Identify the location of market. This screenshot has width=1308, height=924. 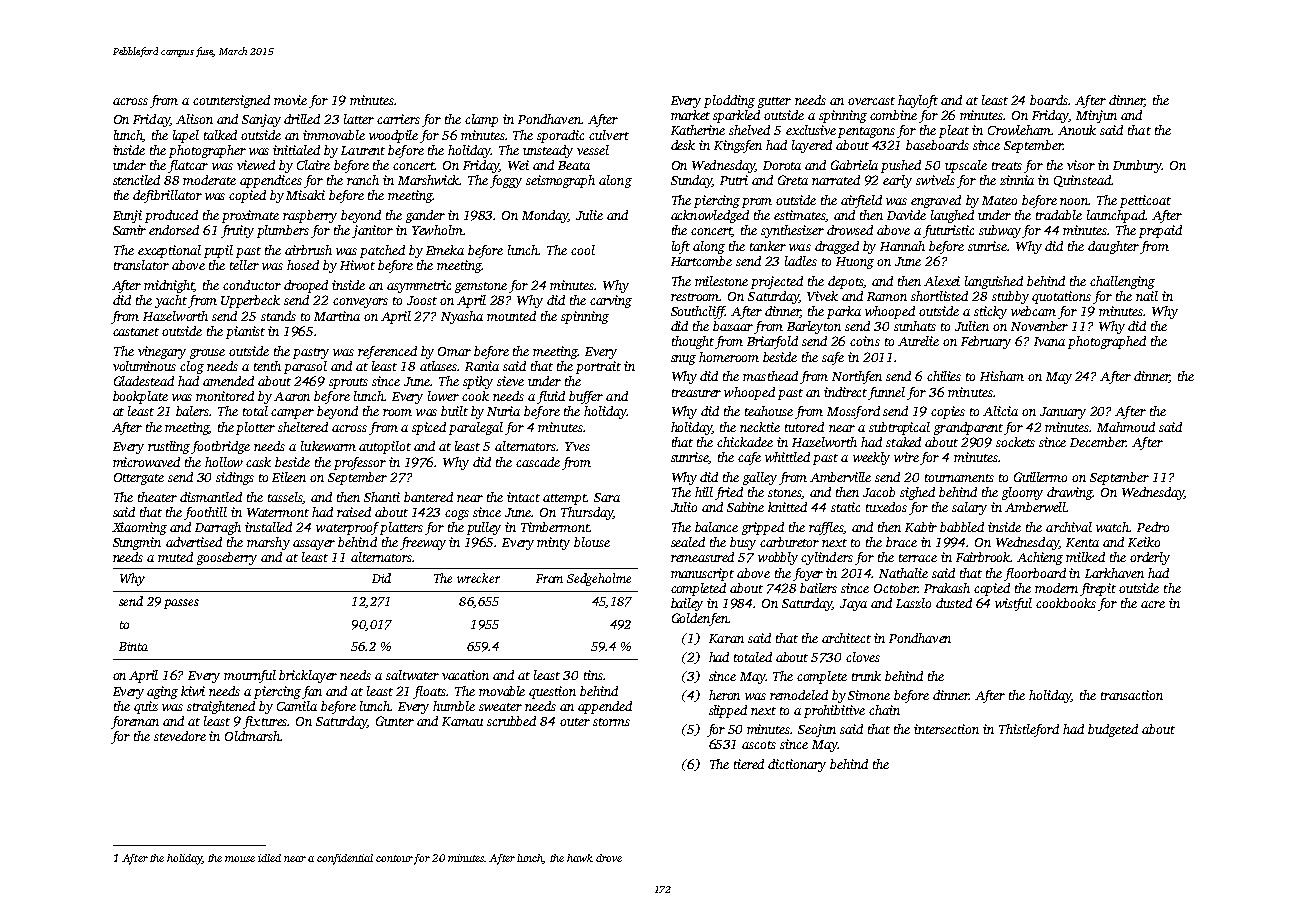
(690, 115).
